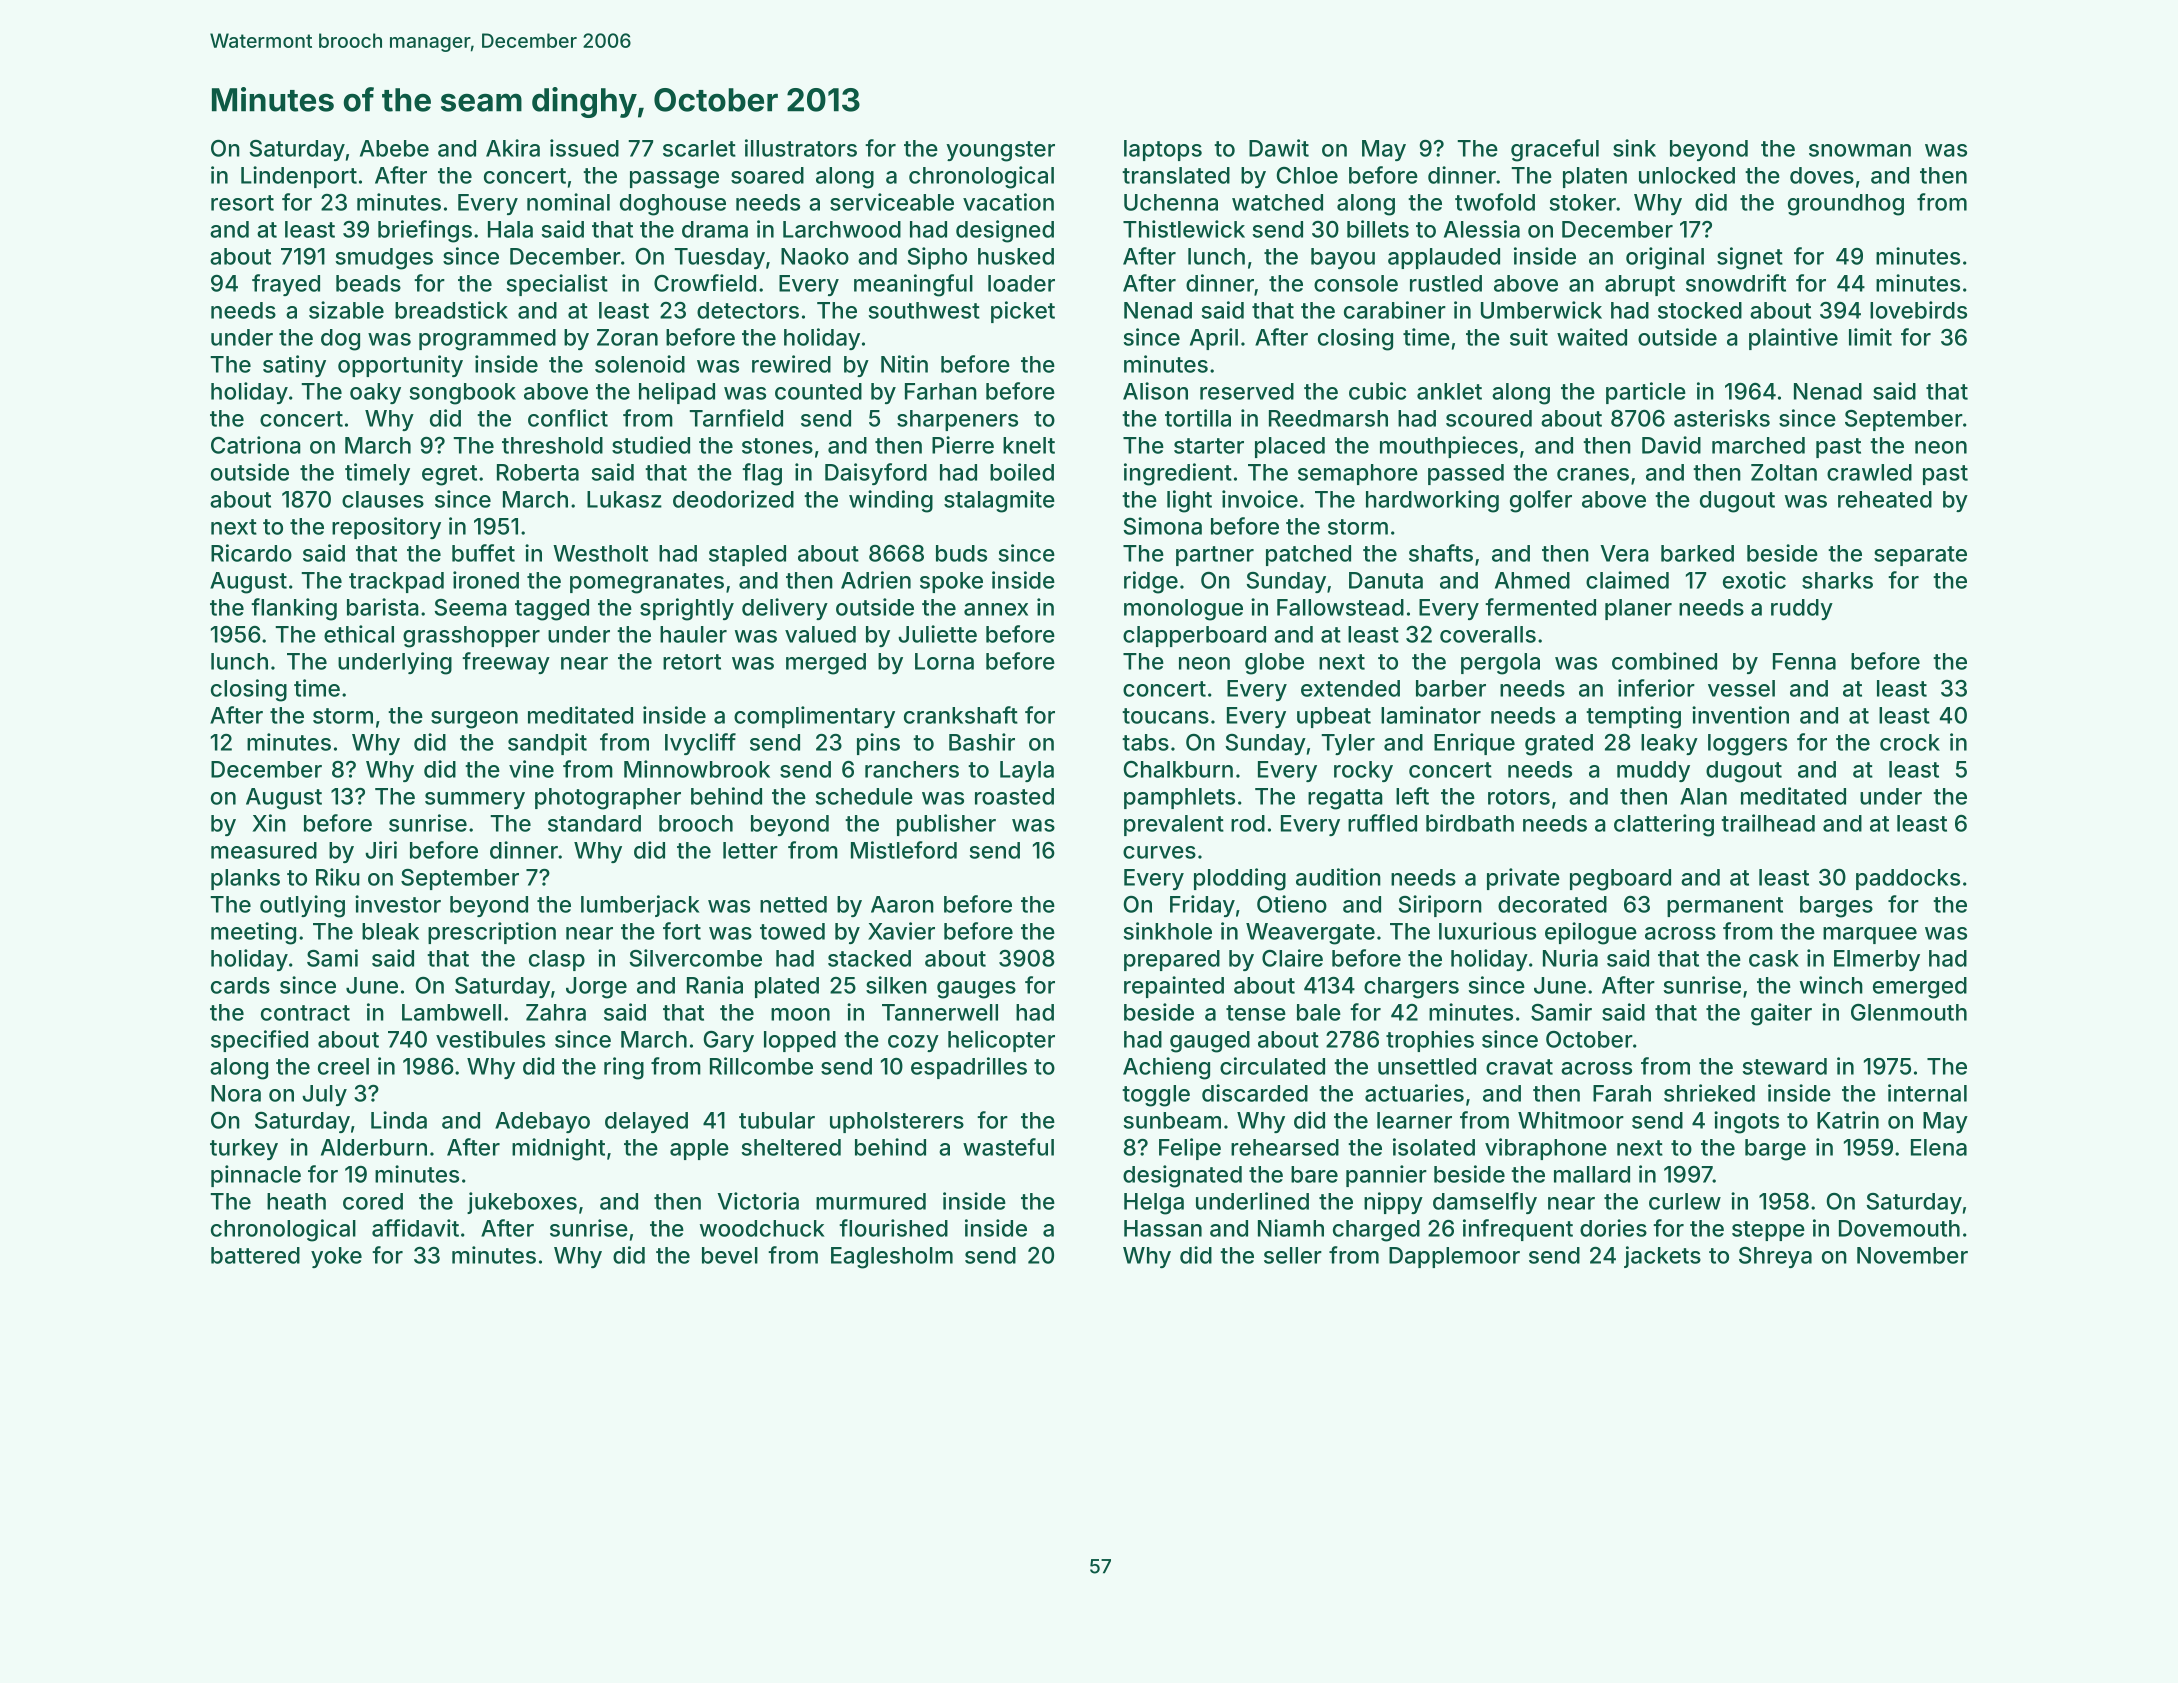 This screenshot has width=2178, height=1683. I want to click on vibraphone, so click(1546, 1149).
